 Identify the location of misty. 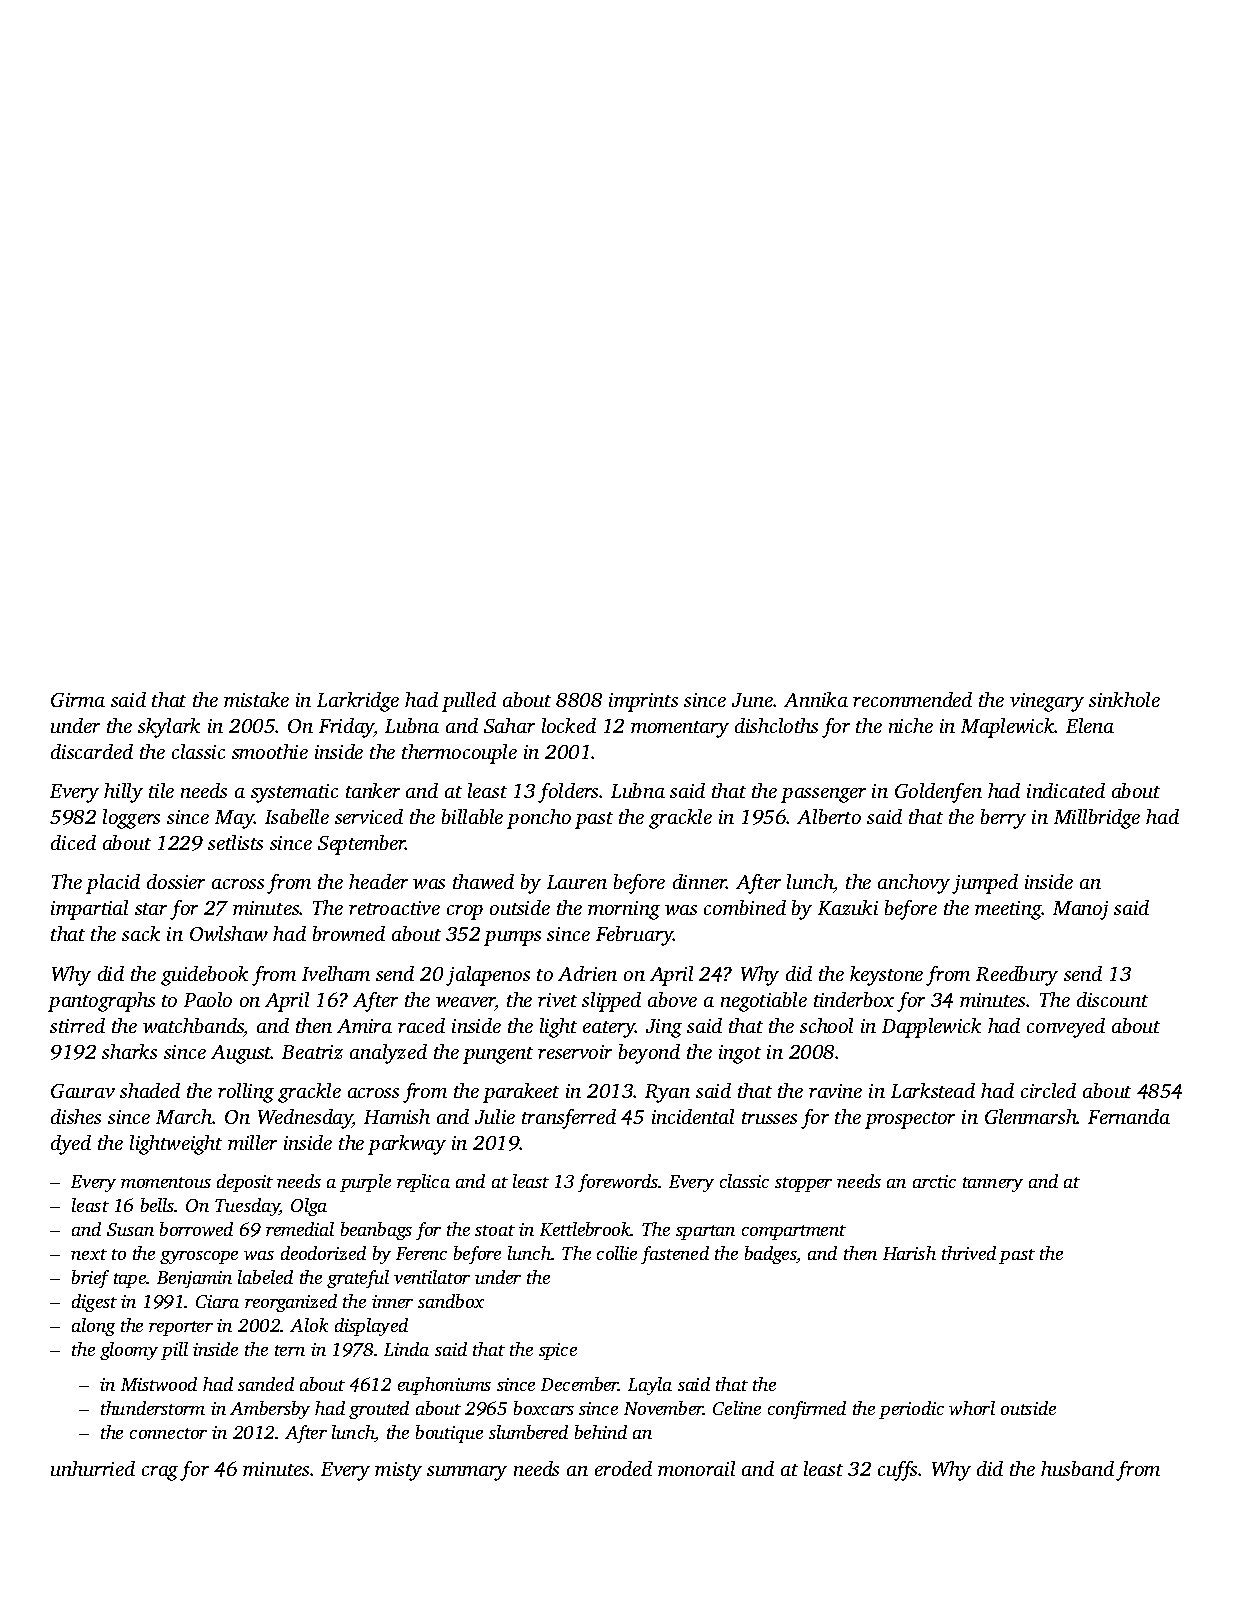
(398, 1471).
